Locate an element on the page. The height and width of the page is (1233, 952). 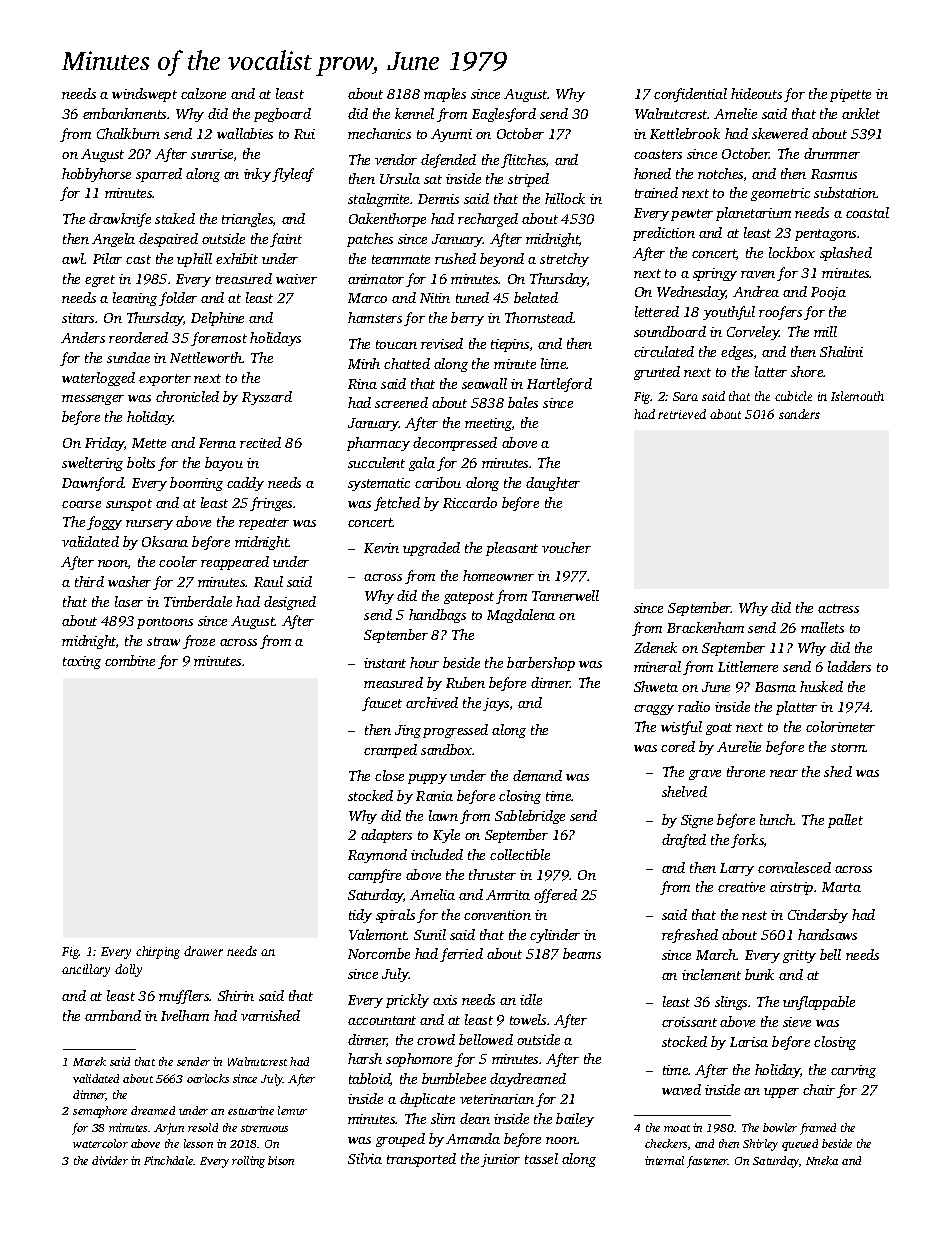
husked is located at coordinates (821, 686).
